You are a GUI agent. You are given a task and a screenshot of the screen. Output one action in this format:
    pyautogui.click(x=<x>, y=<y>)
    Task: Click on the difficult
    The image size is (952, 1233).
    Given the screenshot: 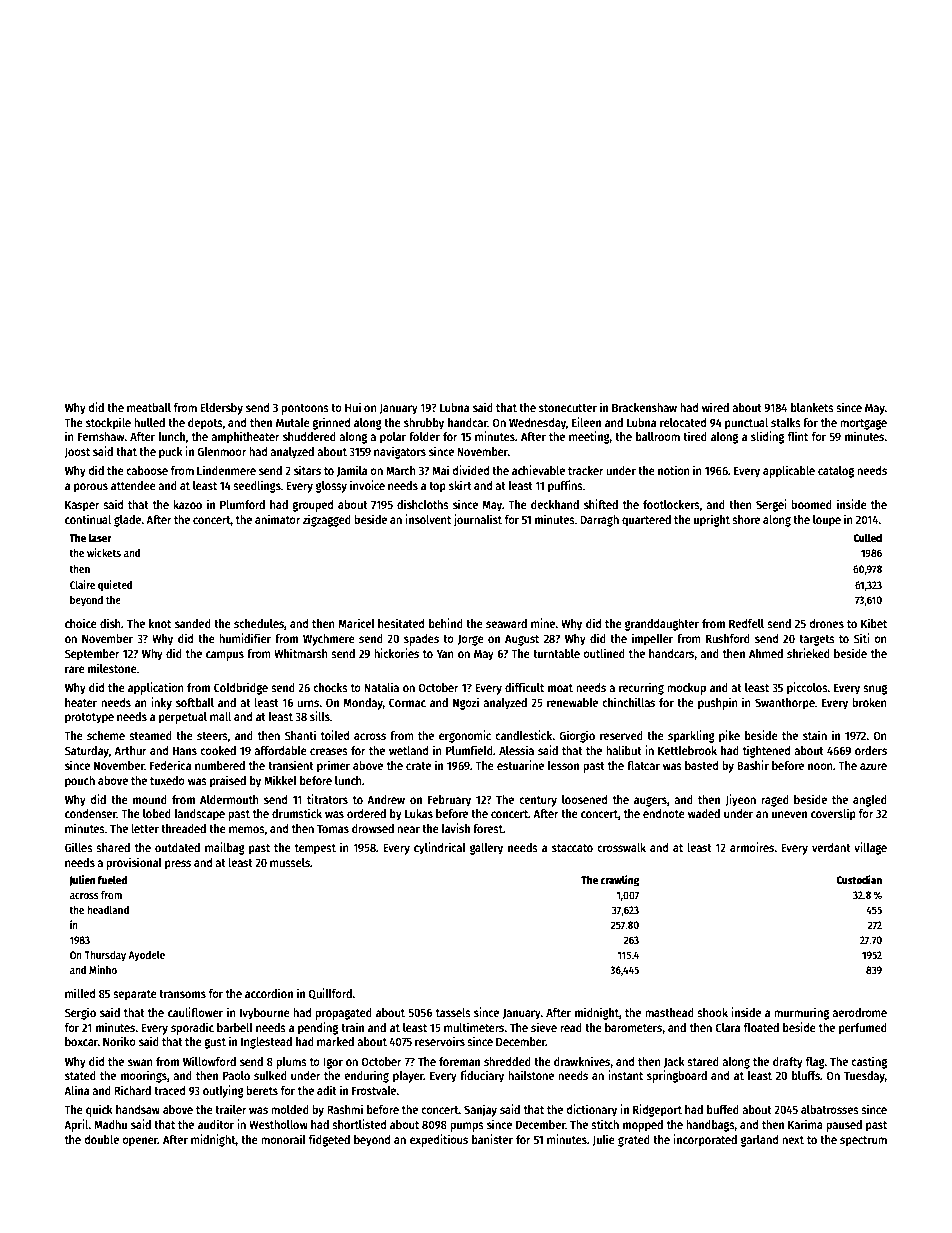 What is the action you would take?
    pyautogui.click(x=524, y=687)
